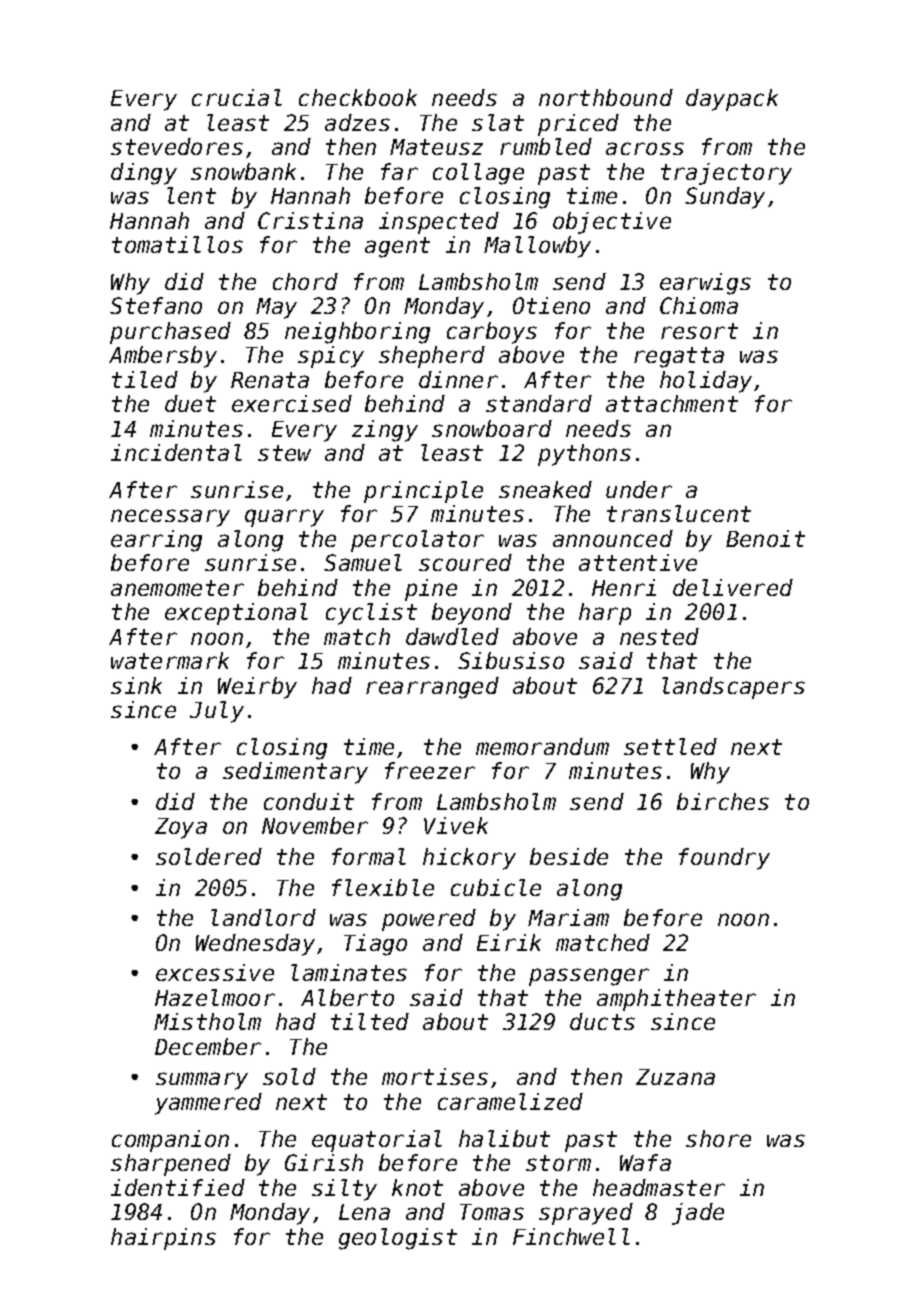 This screenshot has width=924, height=1314. I want to click on landscapers, so click(733, 688).
